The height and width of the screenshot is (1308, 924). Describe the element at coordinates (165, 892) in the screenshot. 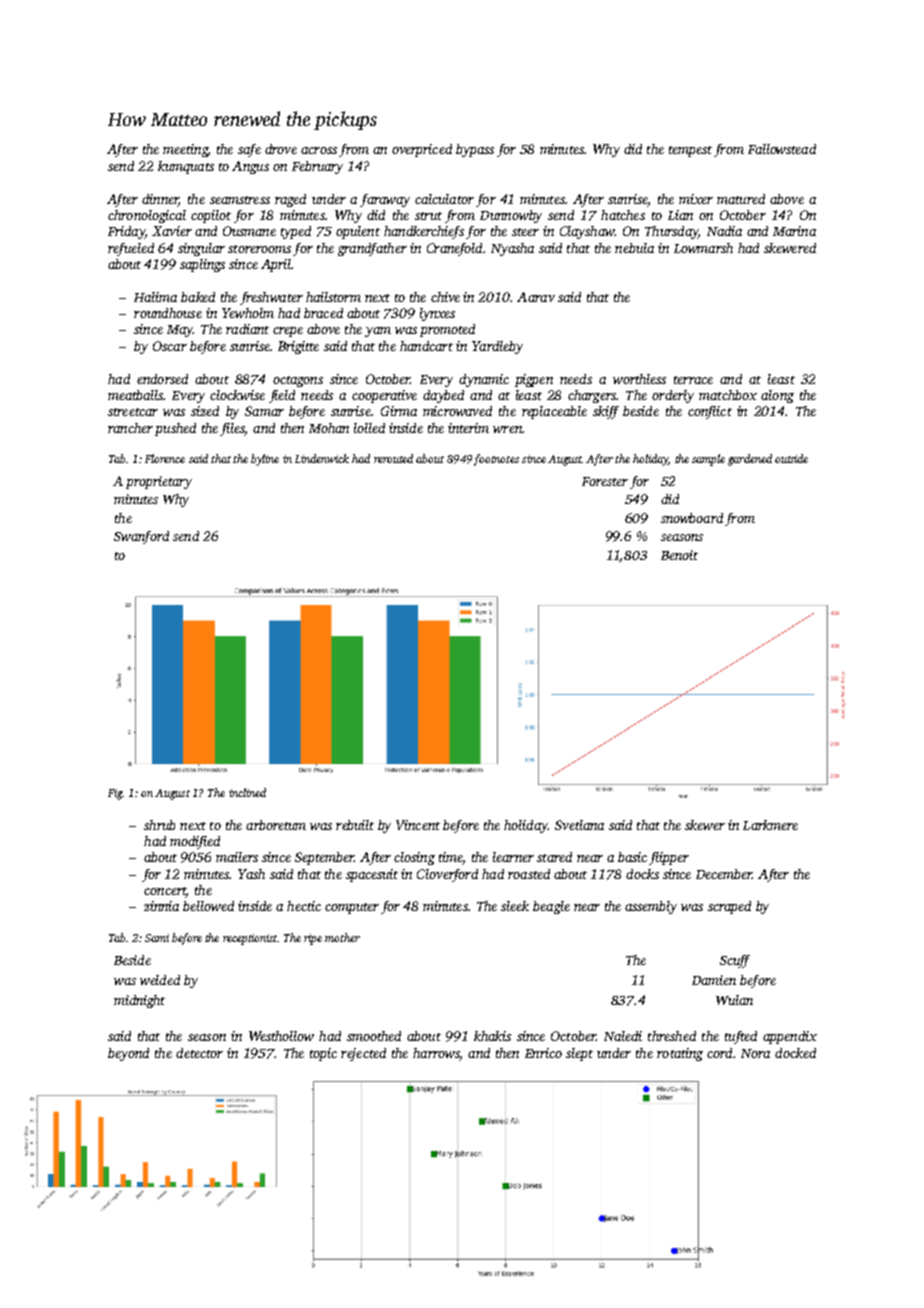

I see `concert` at that location.
